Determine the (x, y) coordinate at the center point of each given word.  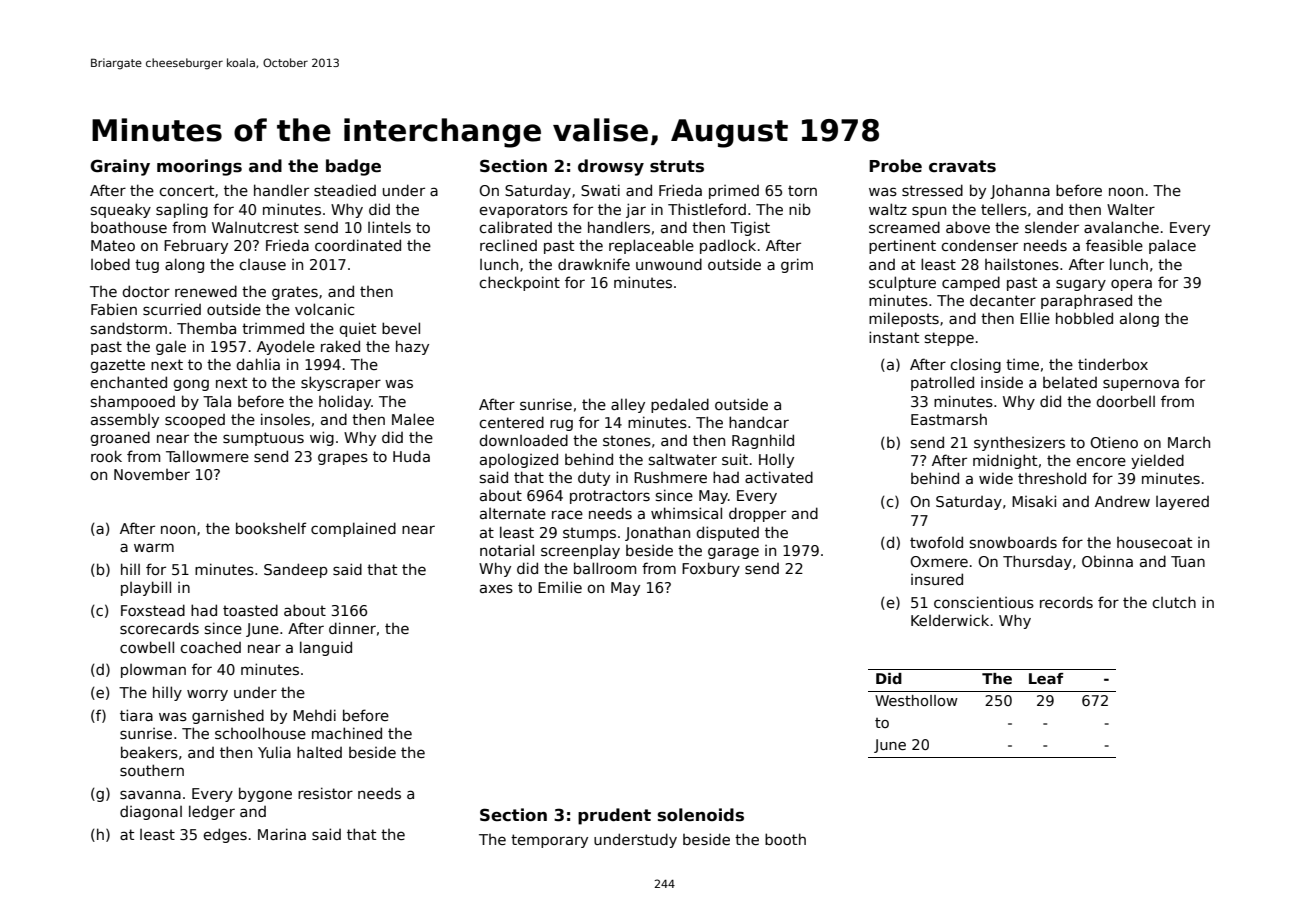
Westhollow (916, 700)
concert (186, 190)
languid (326, 648)
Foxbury (711, 569)
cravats (962, 166)
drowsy (611, 167)
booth (785, 839)
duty (594, 478)
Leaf (1046, 678)
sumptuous (263, 439)
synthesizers (1019, 444)
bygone (265, 794)
